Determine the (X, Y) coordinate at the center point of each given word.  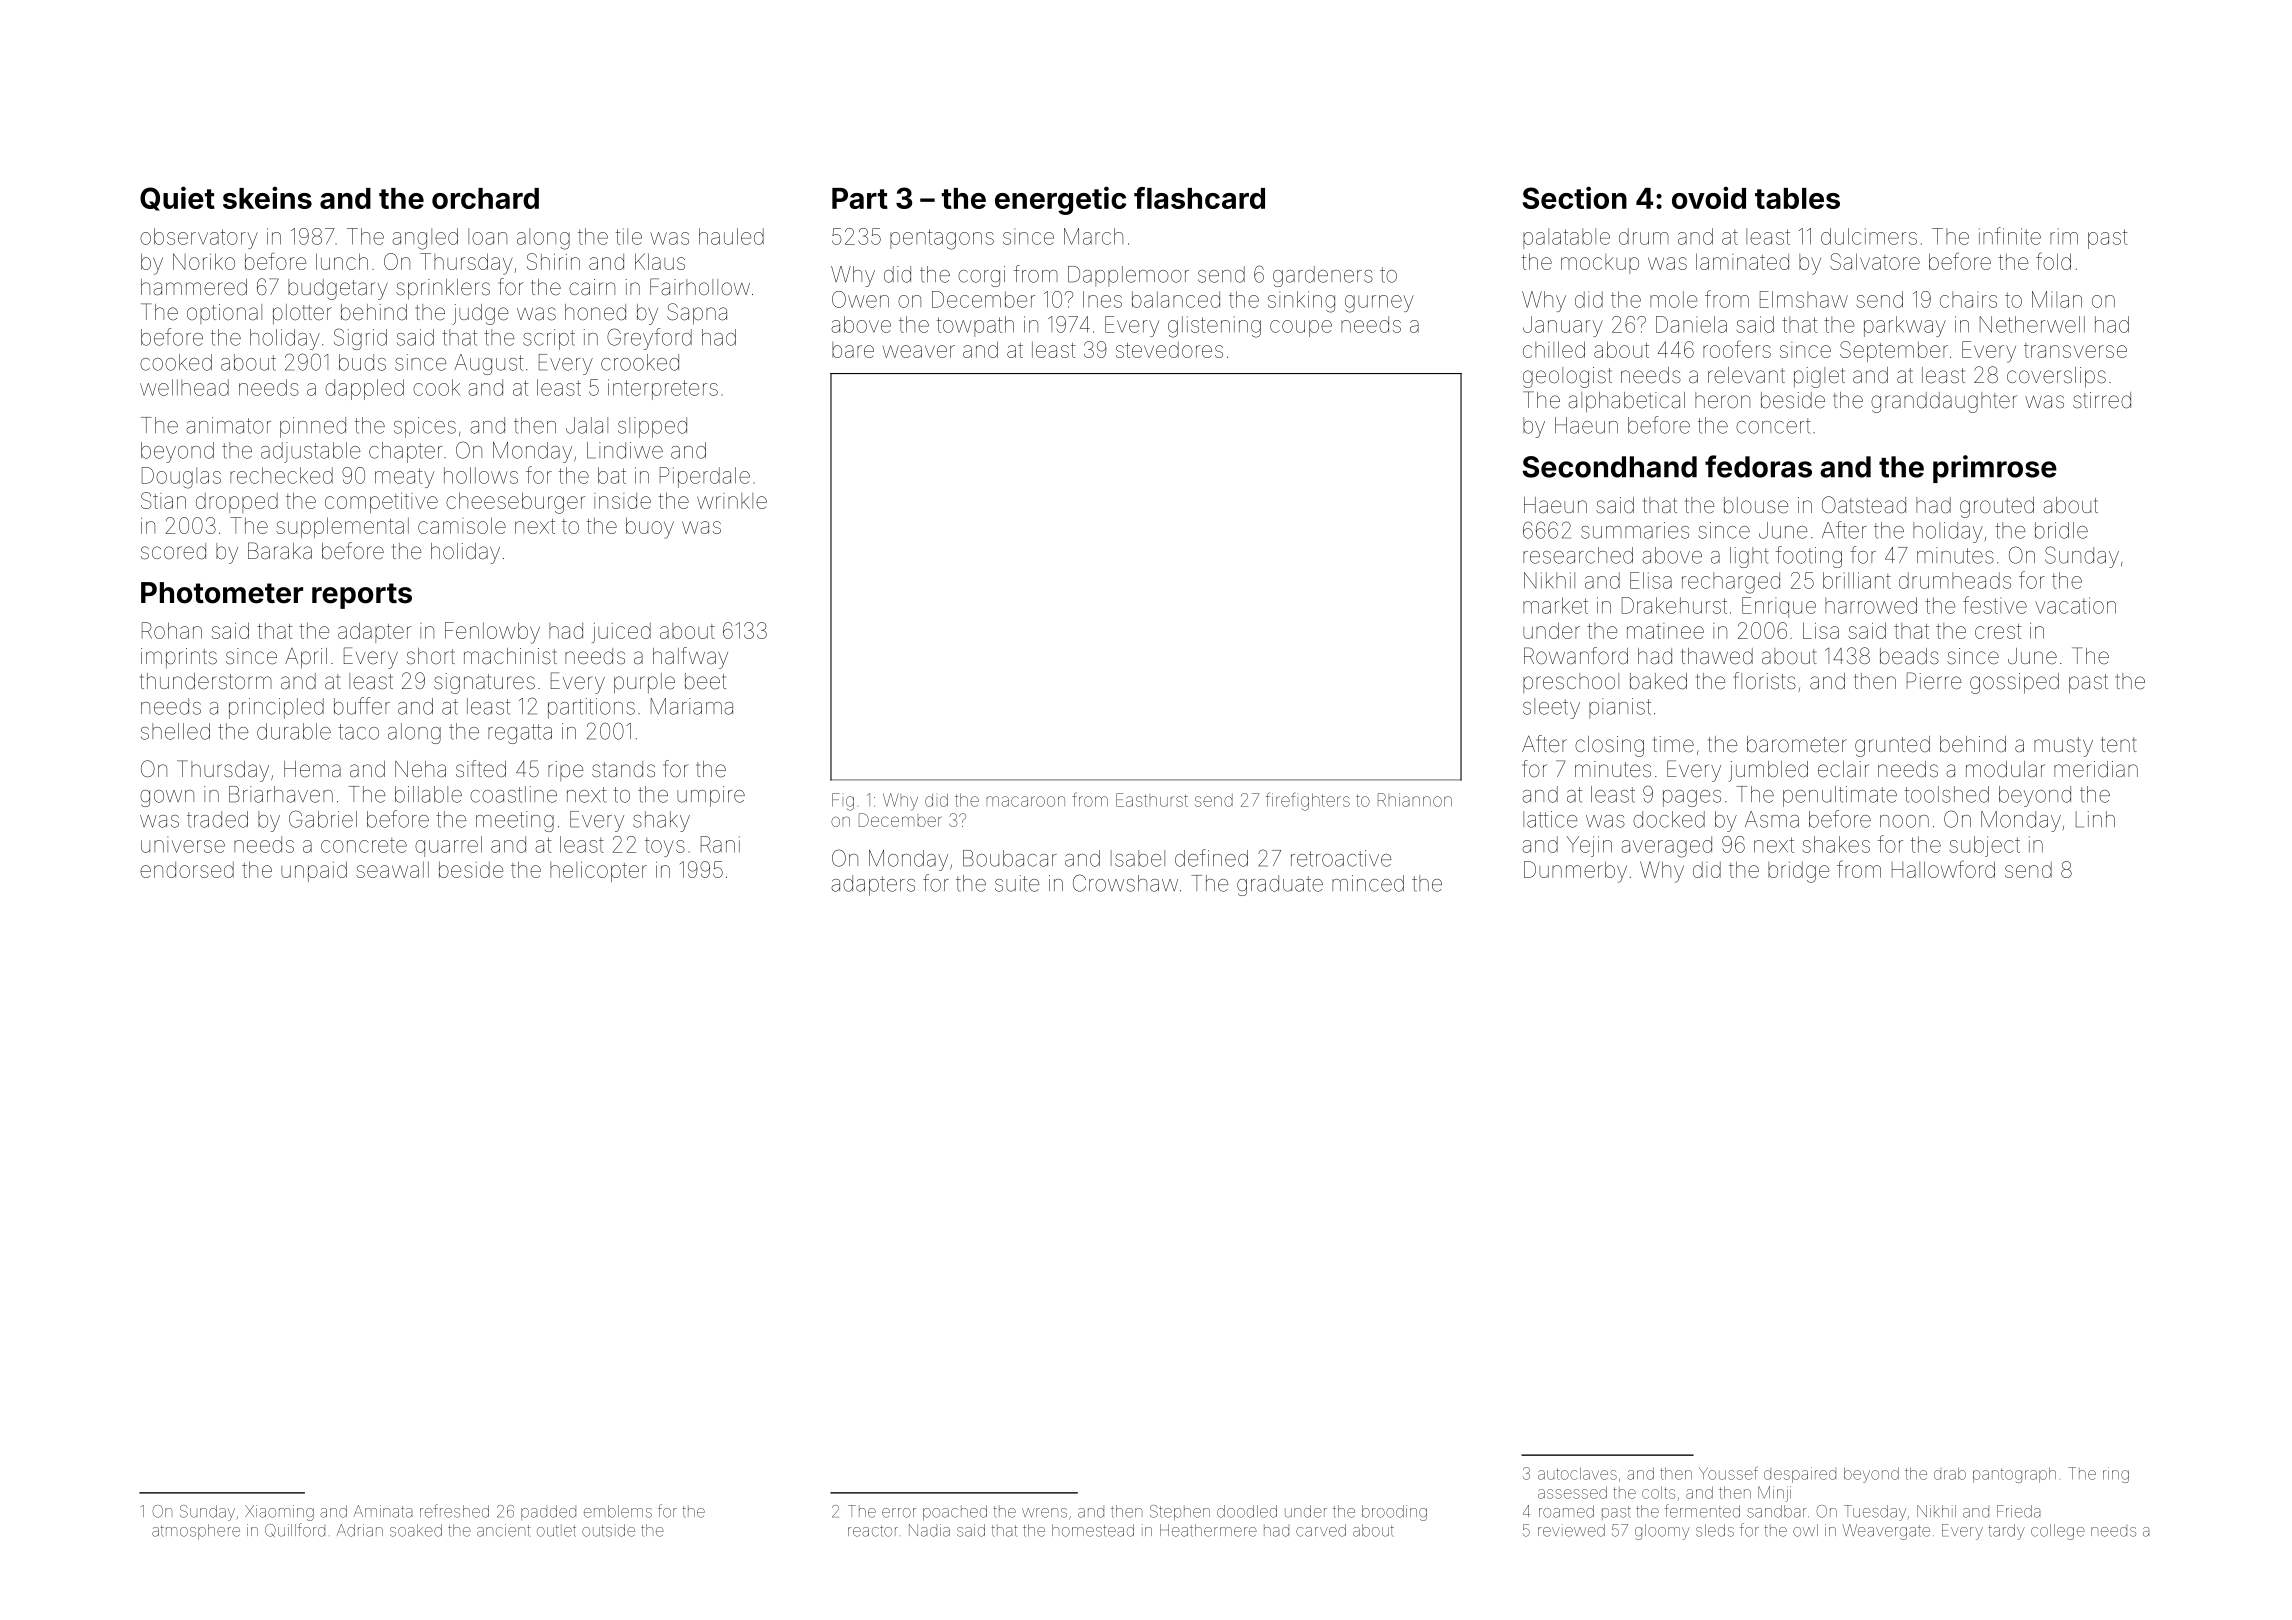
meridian (2096, 769)
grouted (1997, 507)
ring (2116, 1475)
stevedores (1169, 350)
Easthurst (1152, 800)
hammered (194, 287)
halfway (690, 658)
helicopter (598, 872)
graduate (1280, 885)
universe (183, 844)
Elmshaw (1804, 299)
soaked (416, 1530)
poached (955, 1513)
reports (362, 596)
